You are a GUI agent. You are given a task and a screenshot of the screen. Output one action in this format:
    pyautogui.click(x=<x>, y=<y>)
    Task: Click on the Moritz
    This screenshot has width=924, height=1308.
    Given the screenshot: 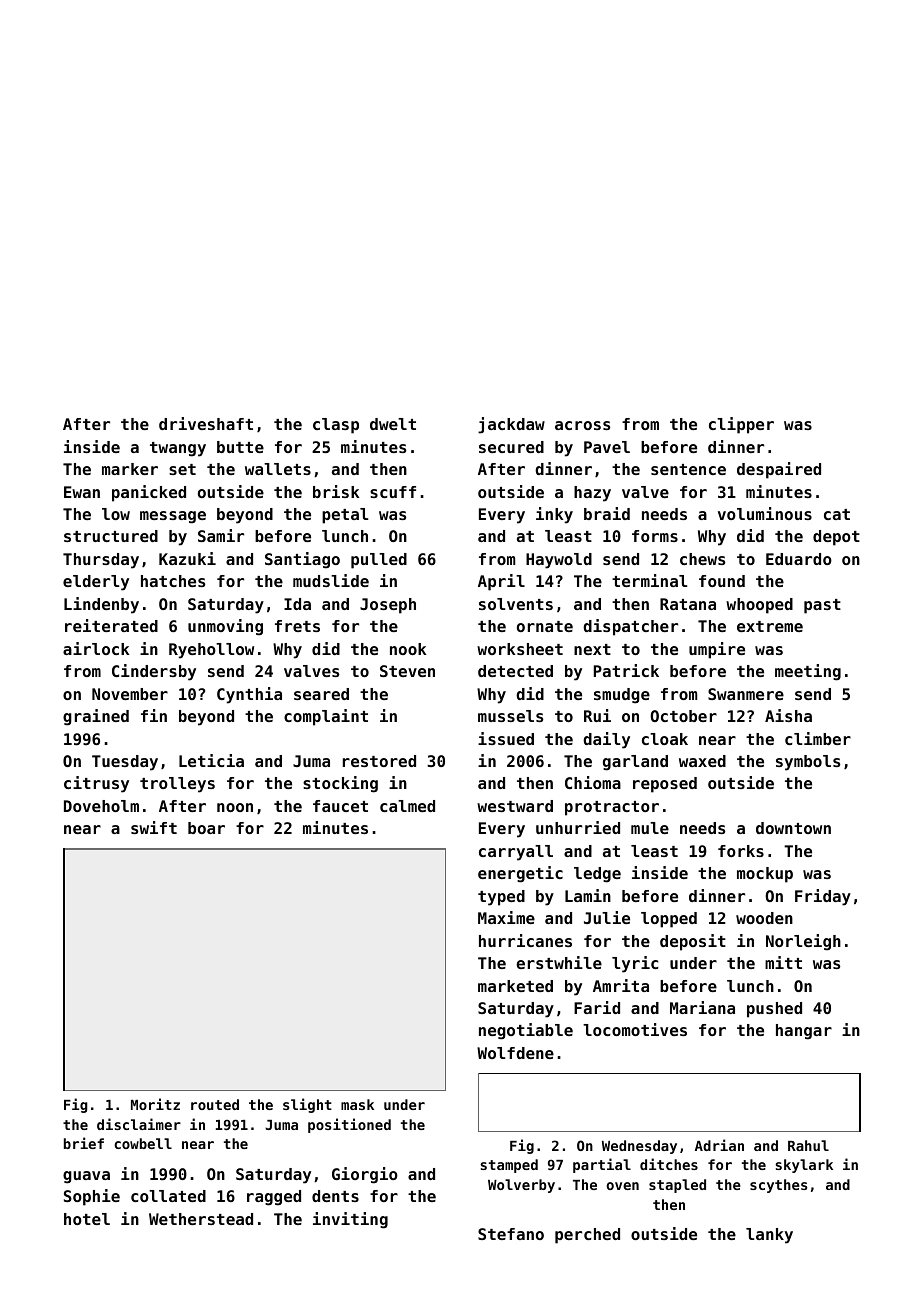 What is the action you would take?
    pyautogui.click(x=155, y=1104)
